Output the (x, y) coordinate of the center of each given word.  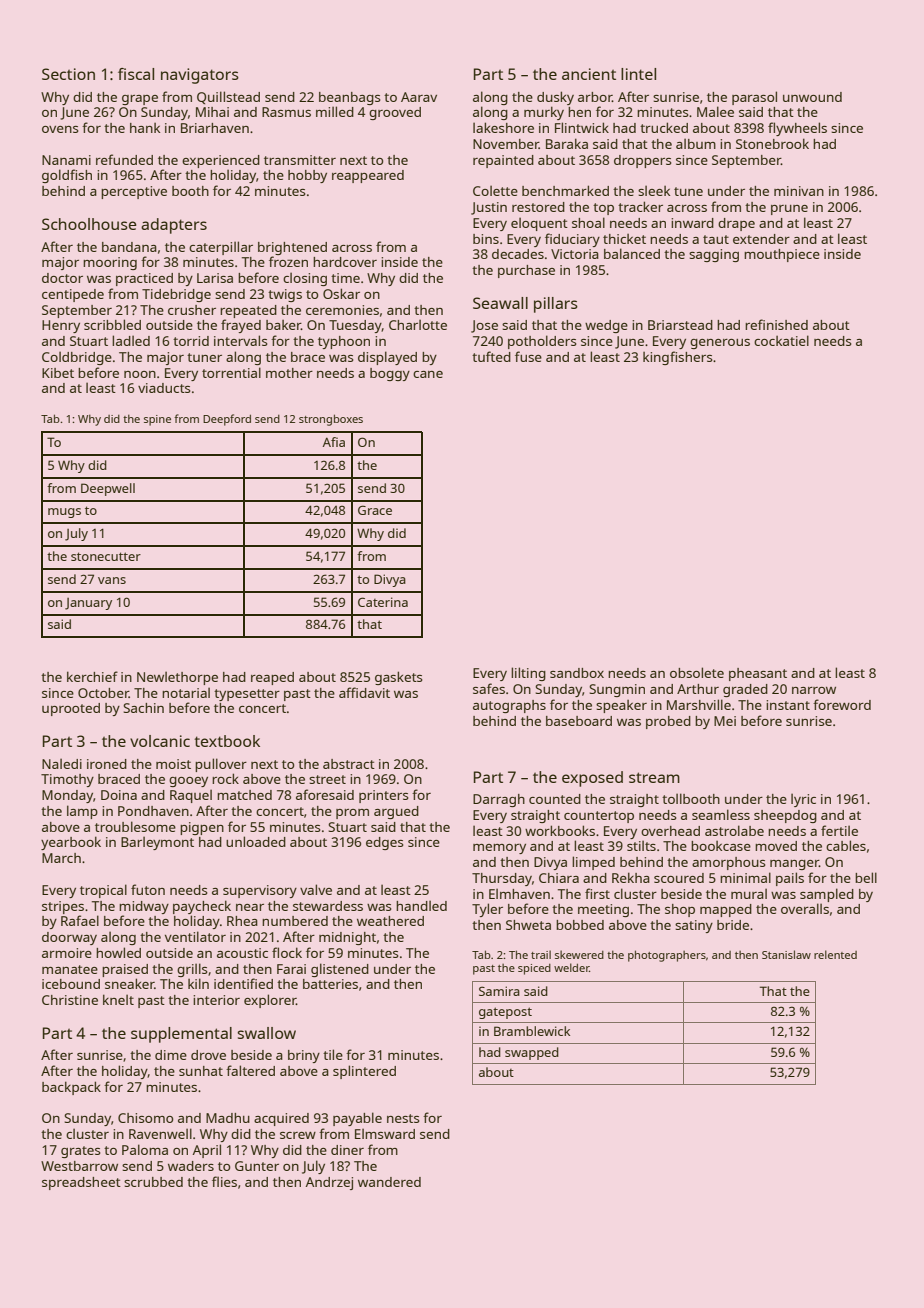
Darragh (499, 800)
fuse (528, 356)
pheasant (758, 674)
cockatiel (781, 340)
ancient (589, 74)
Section (68, 74)
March (61, 858)
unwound (812, 97)
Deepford (227, 420)
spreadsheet (81, 1183)
